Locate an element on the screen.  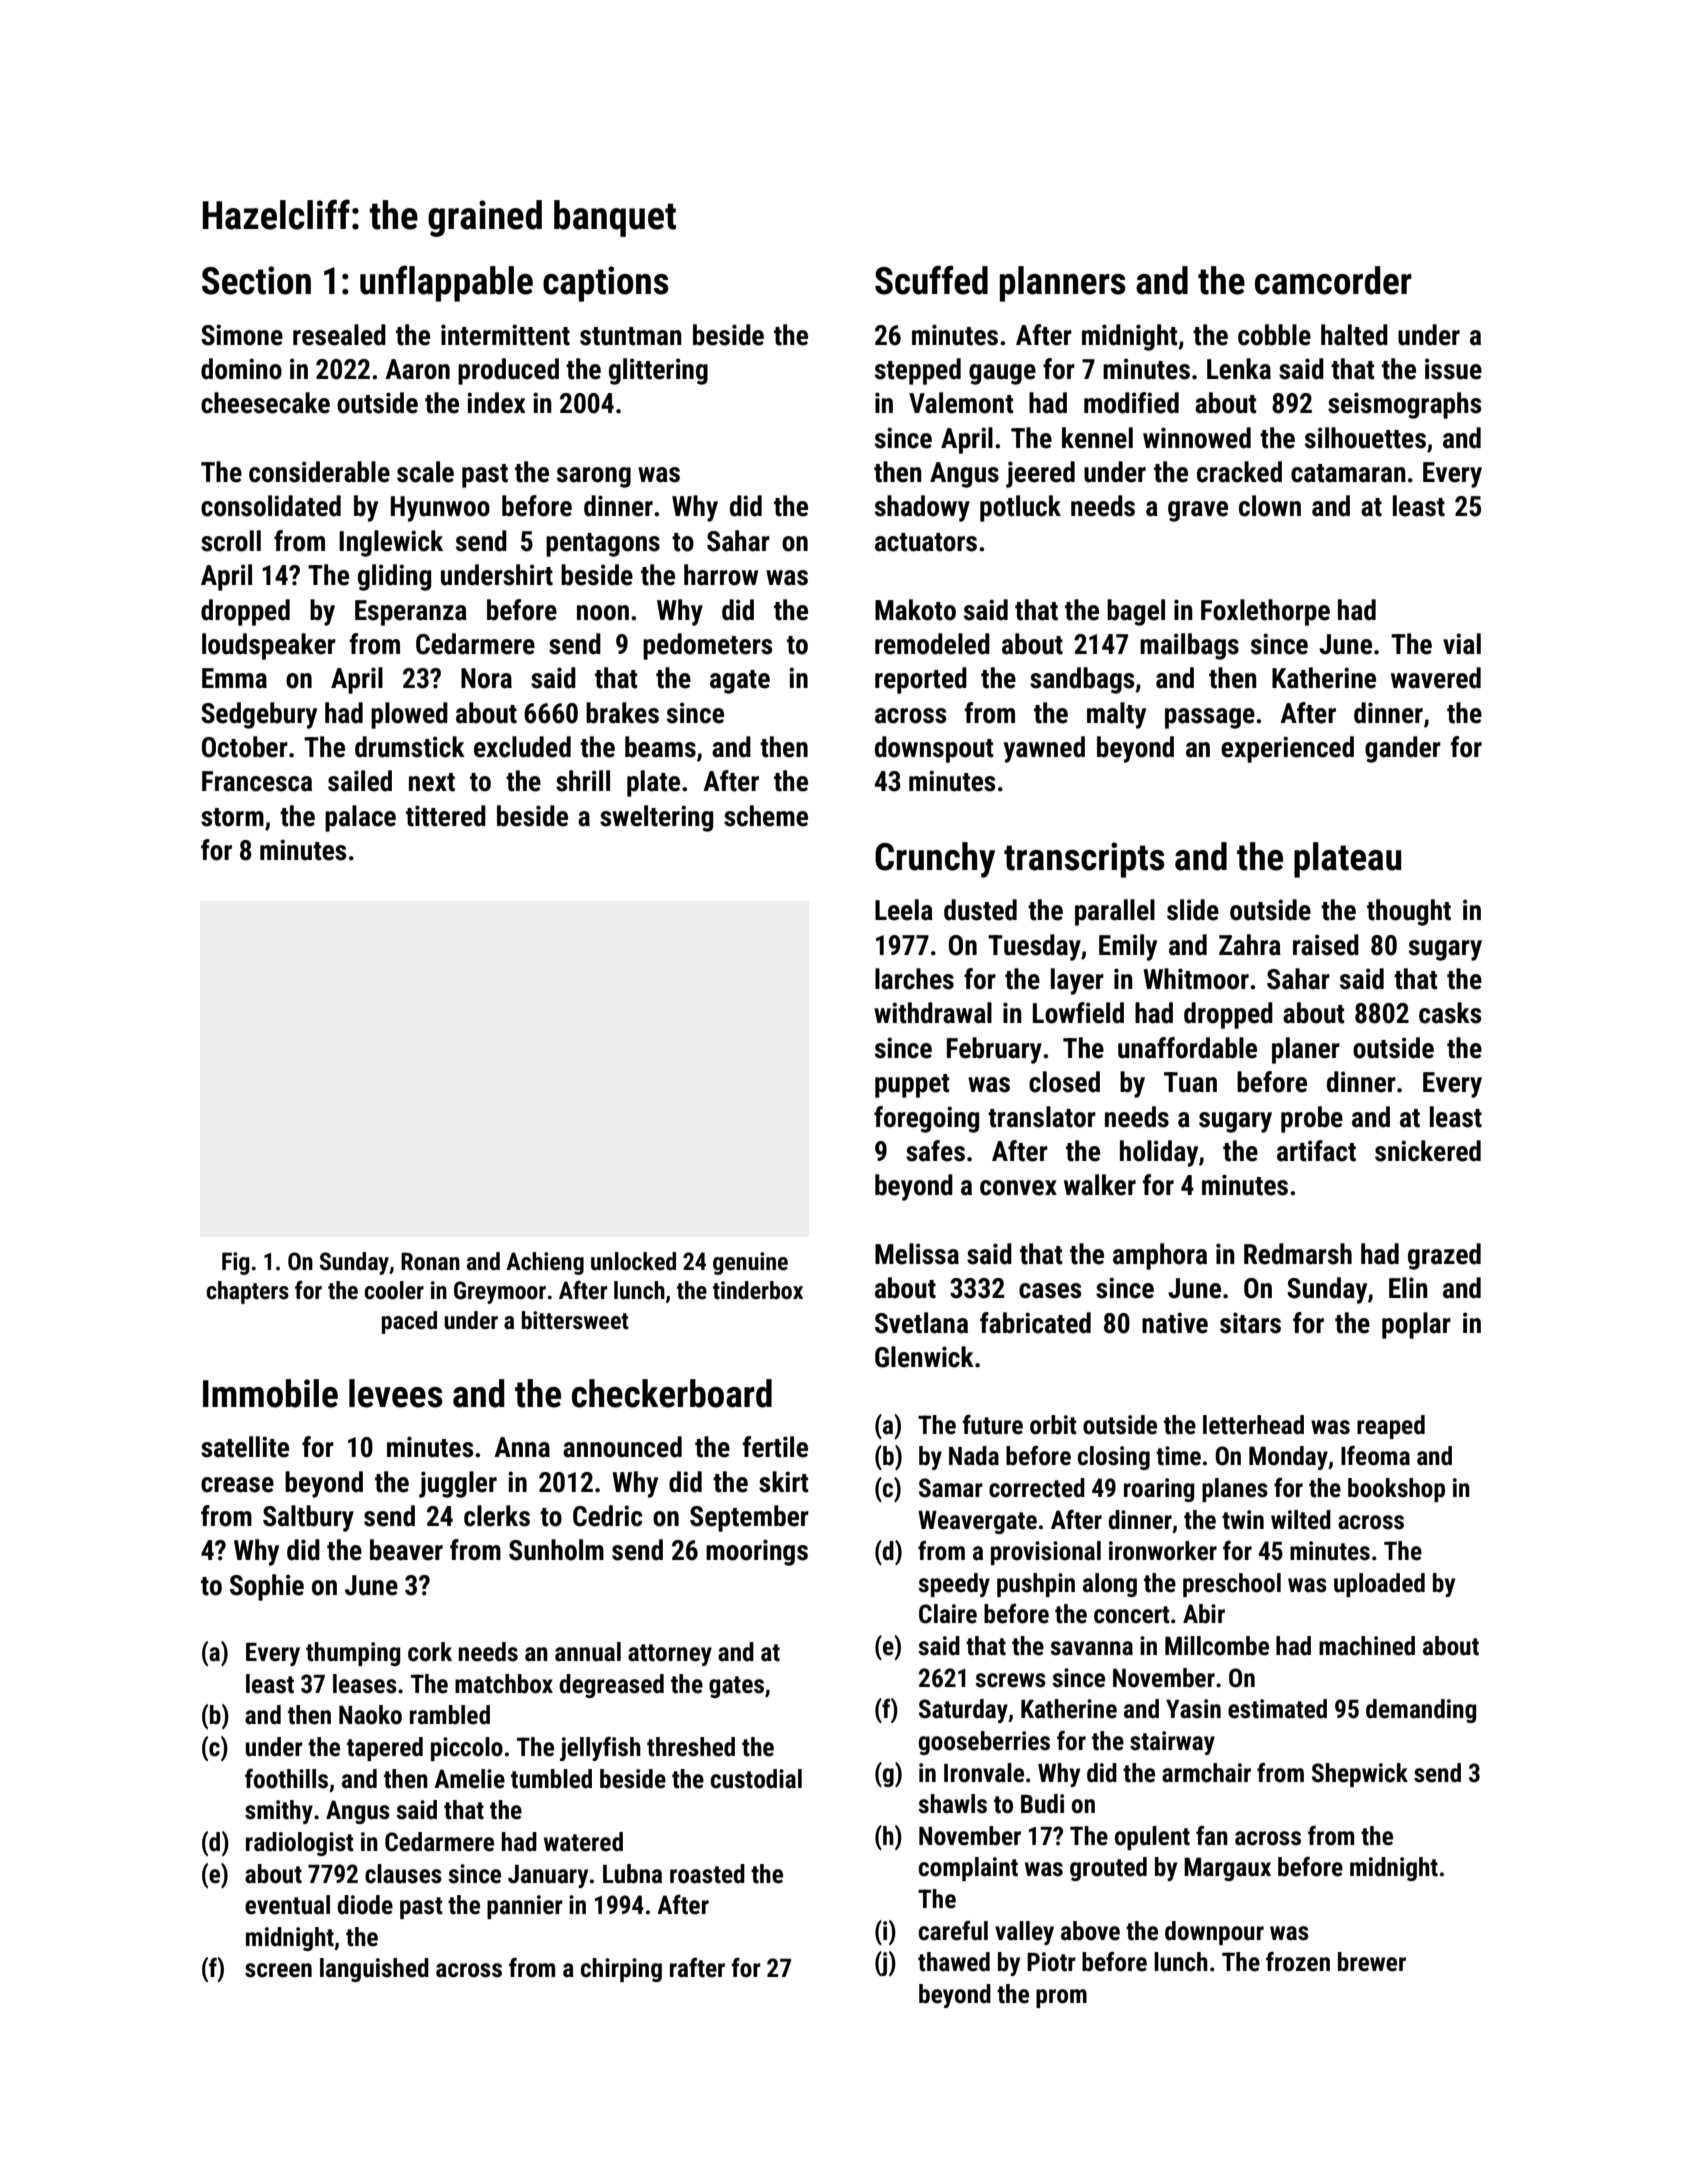
Tuan is located at coordinates (1190, 1082).
